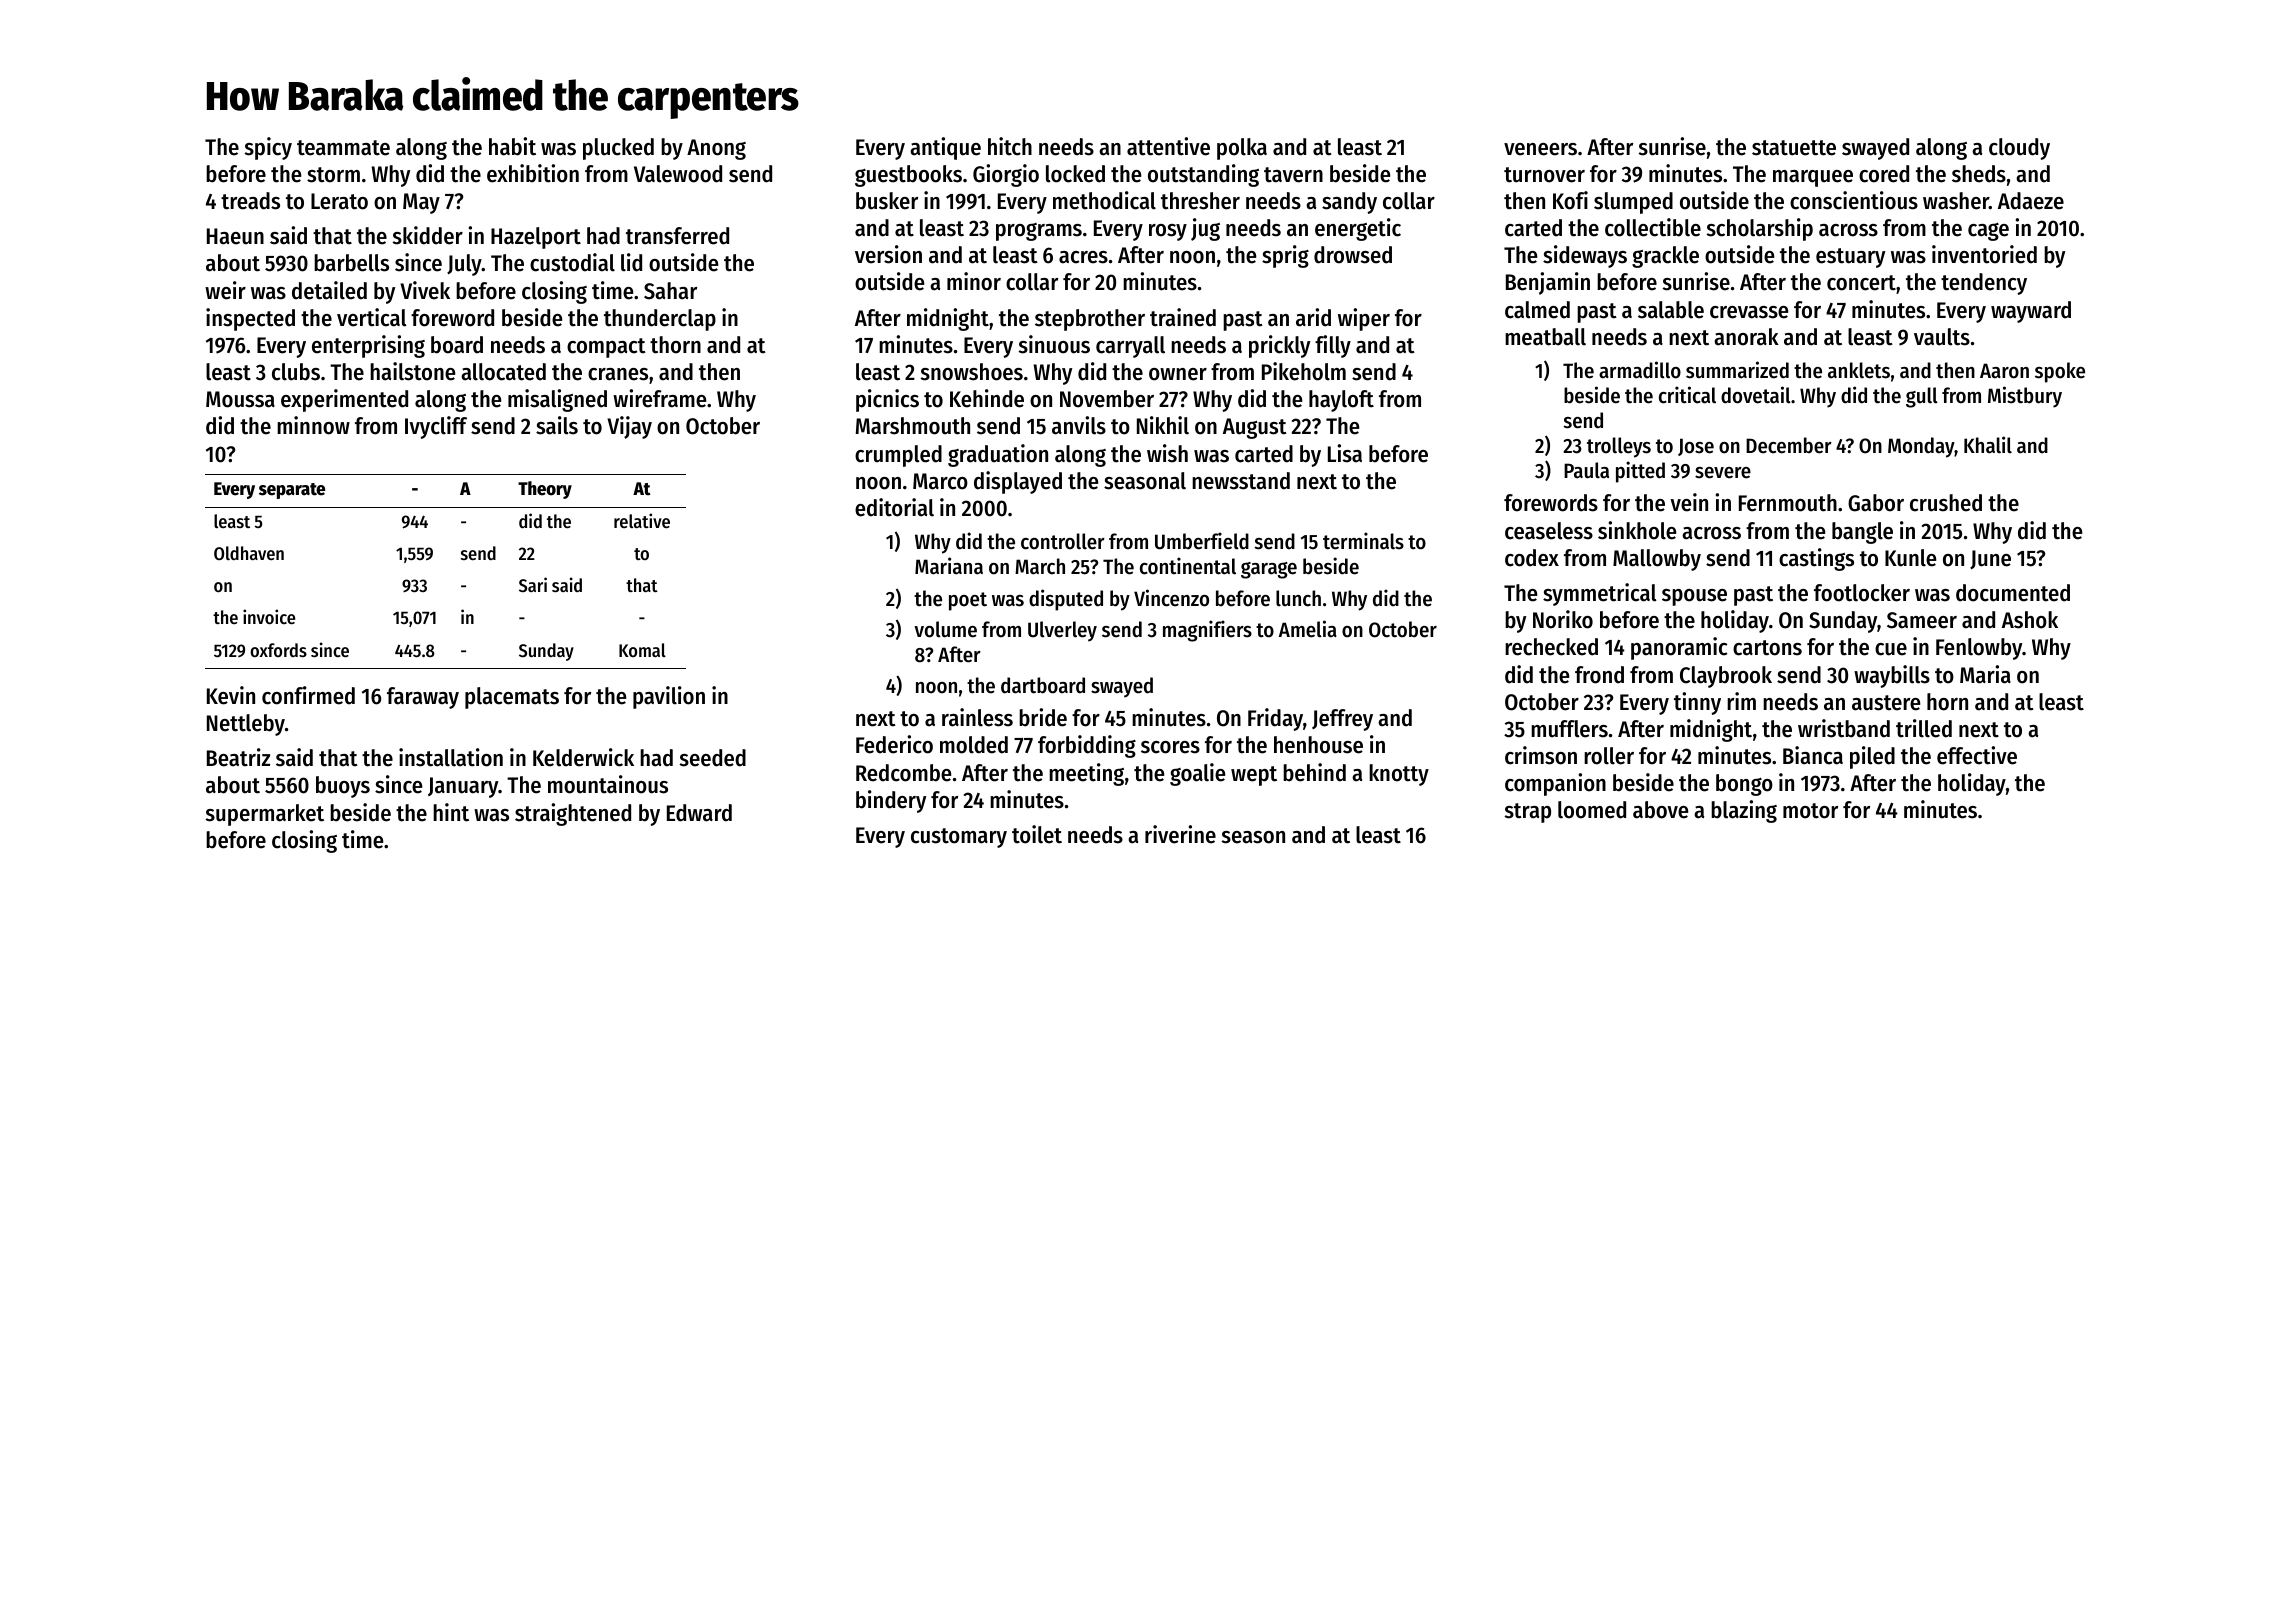 This screenshot has height=1620, width=2292. What do you see at coordinates (425, 290) in the screenshot?
I see `Vivek` at bounding box center [425, 290].
